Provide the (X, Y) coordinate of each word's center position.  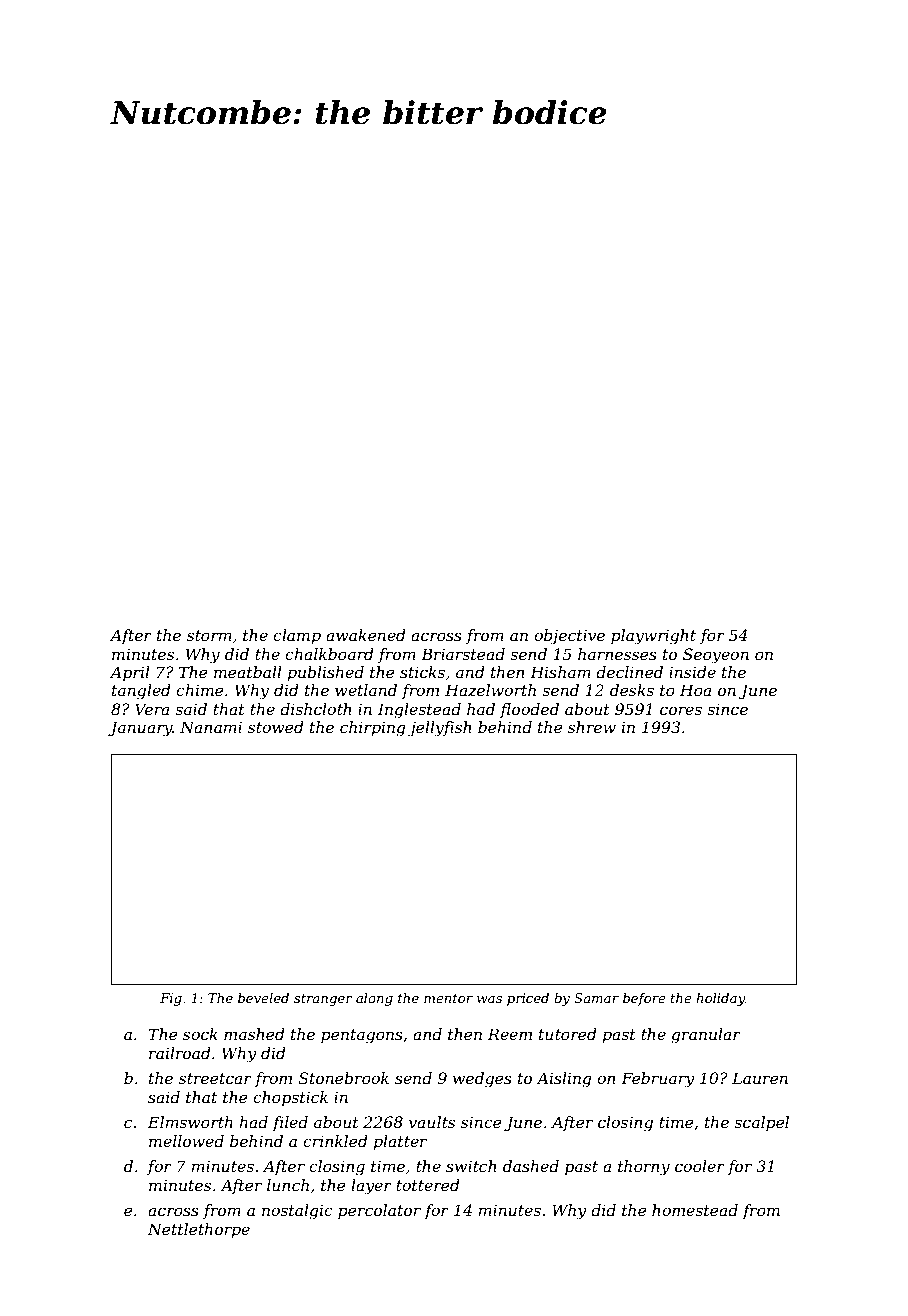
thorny (644, 1168)
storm (209, 635)
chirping (373, 729)
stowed (276, 727)
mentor (448, 998)
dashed (531, 1166)
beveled (263, 998)
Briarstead (463, 654)
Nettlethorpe (198, 1231)
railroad (180, 1053)
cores (681, 710)
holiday (720, 999)
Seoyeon (716, 656)
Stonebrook (344, 1078)
